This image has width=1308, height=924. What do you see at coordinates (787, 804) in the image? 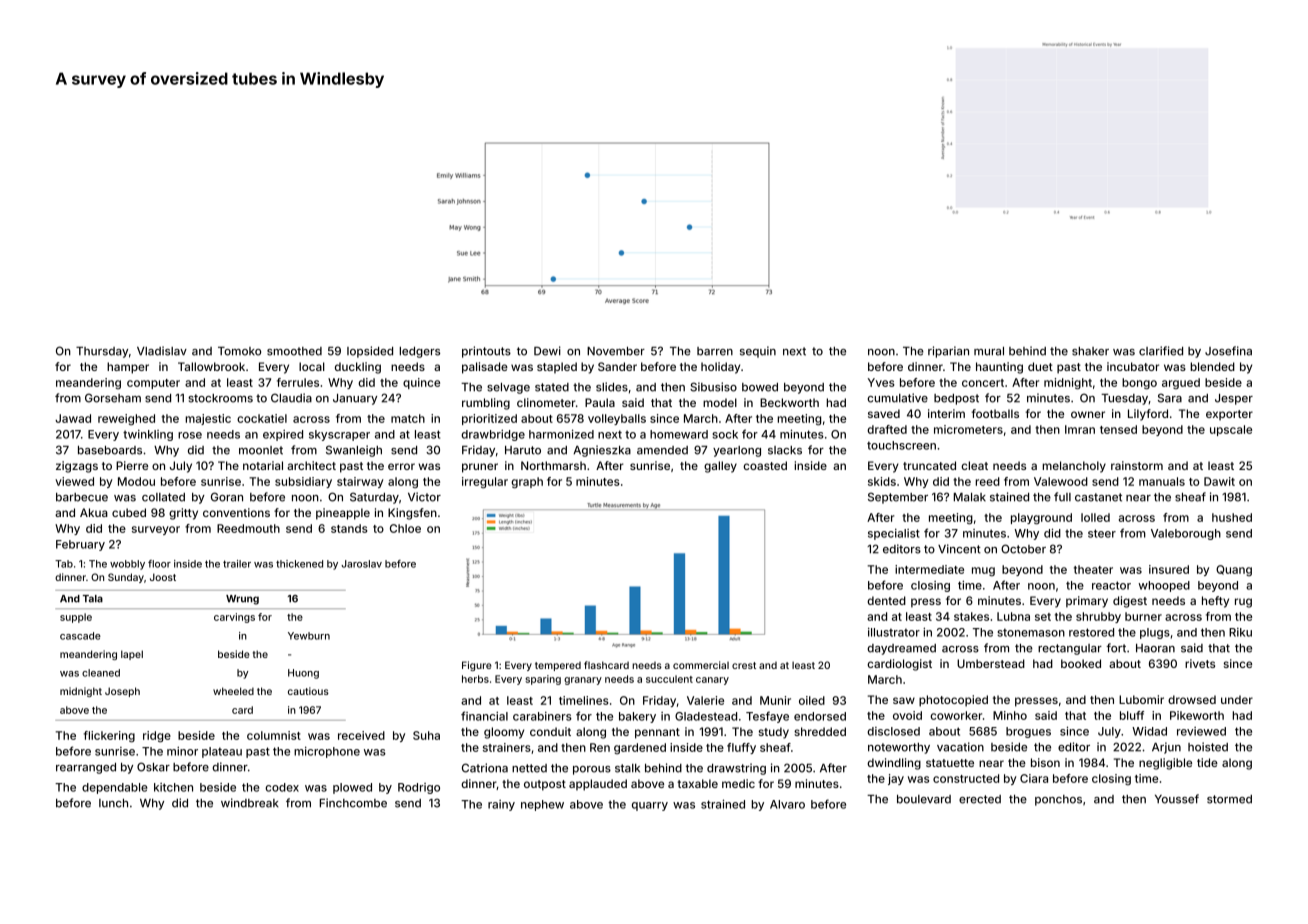
I see `Alvaro` at bounding box center [787, 804].
